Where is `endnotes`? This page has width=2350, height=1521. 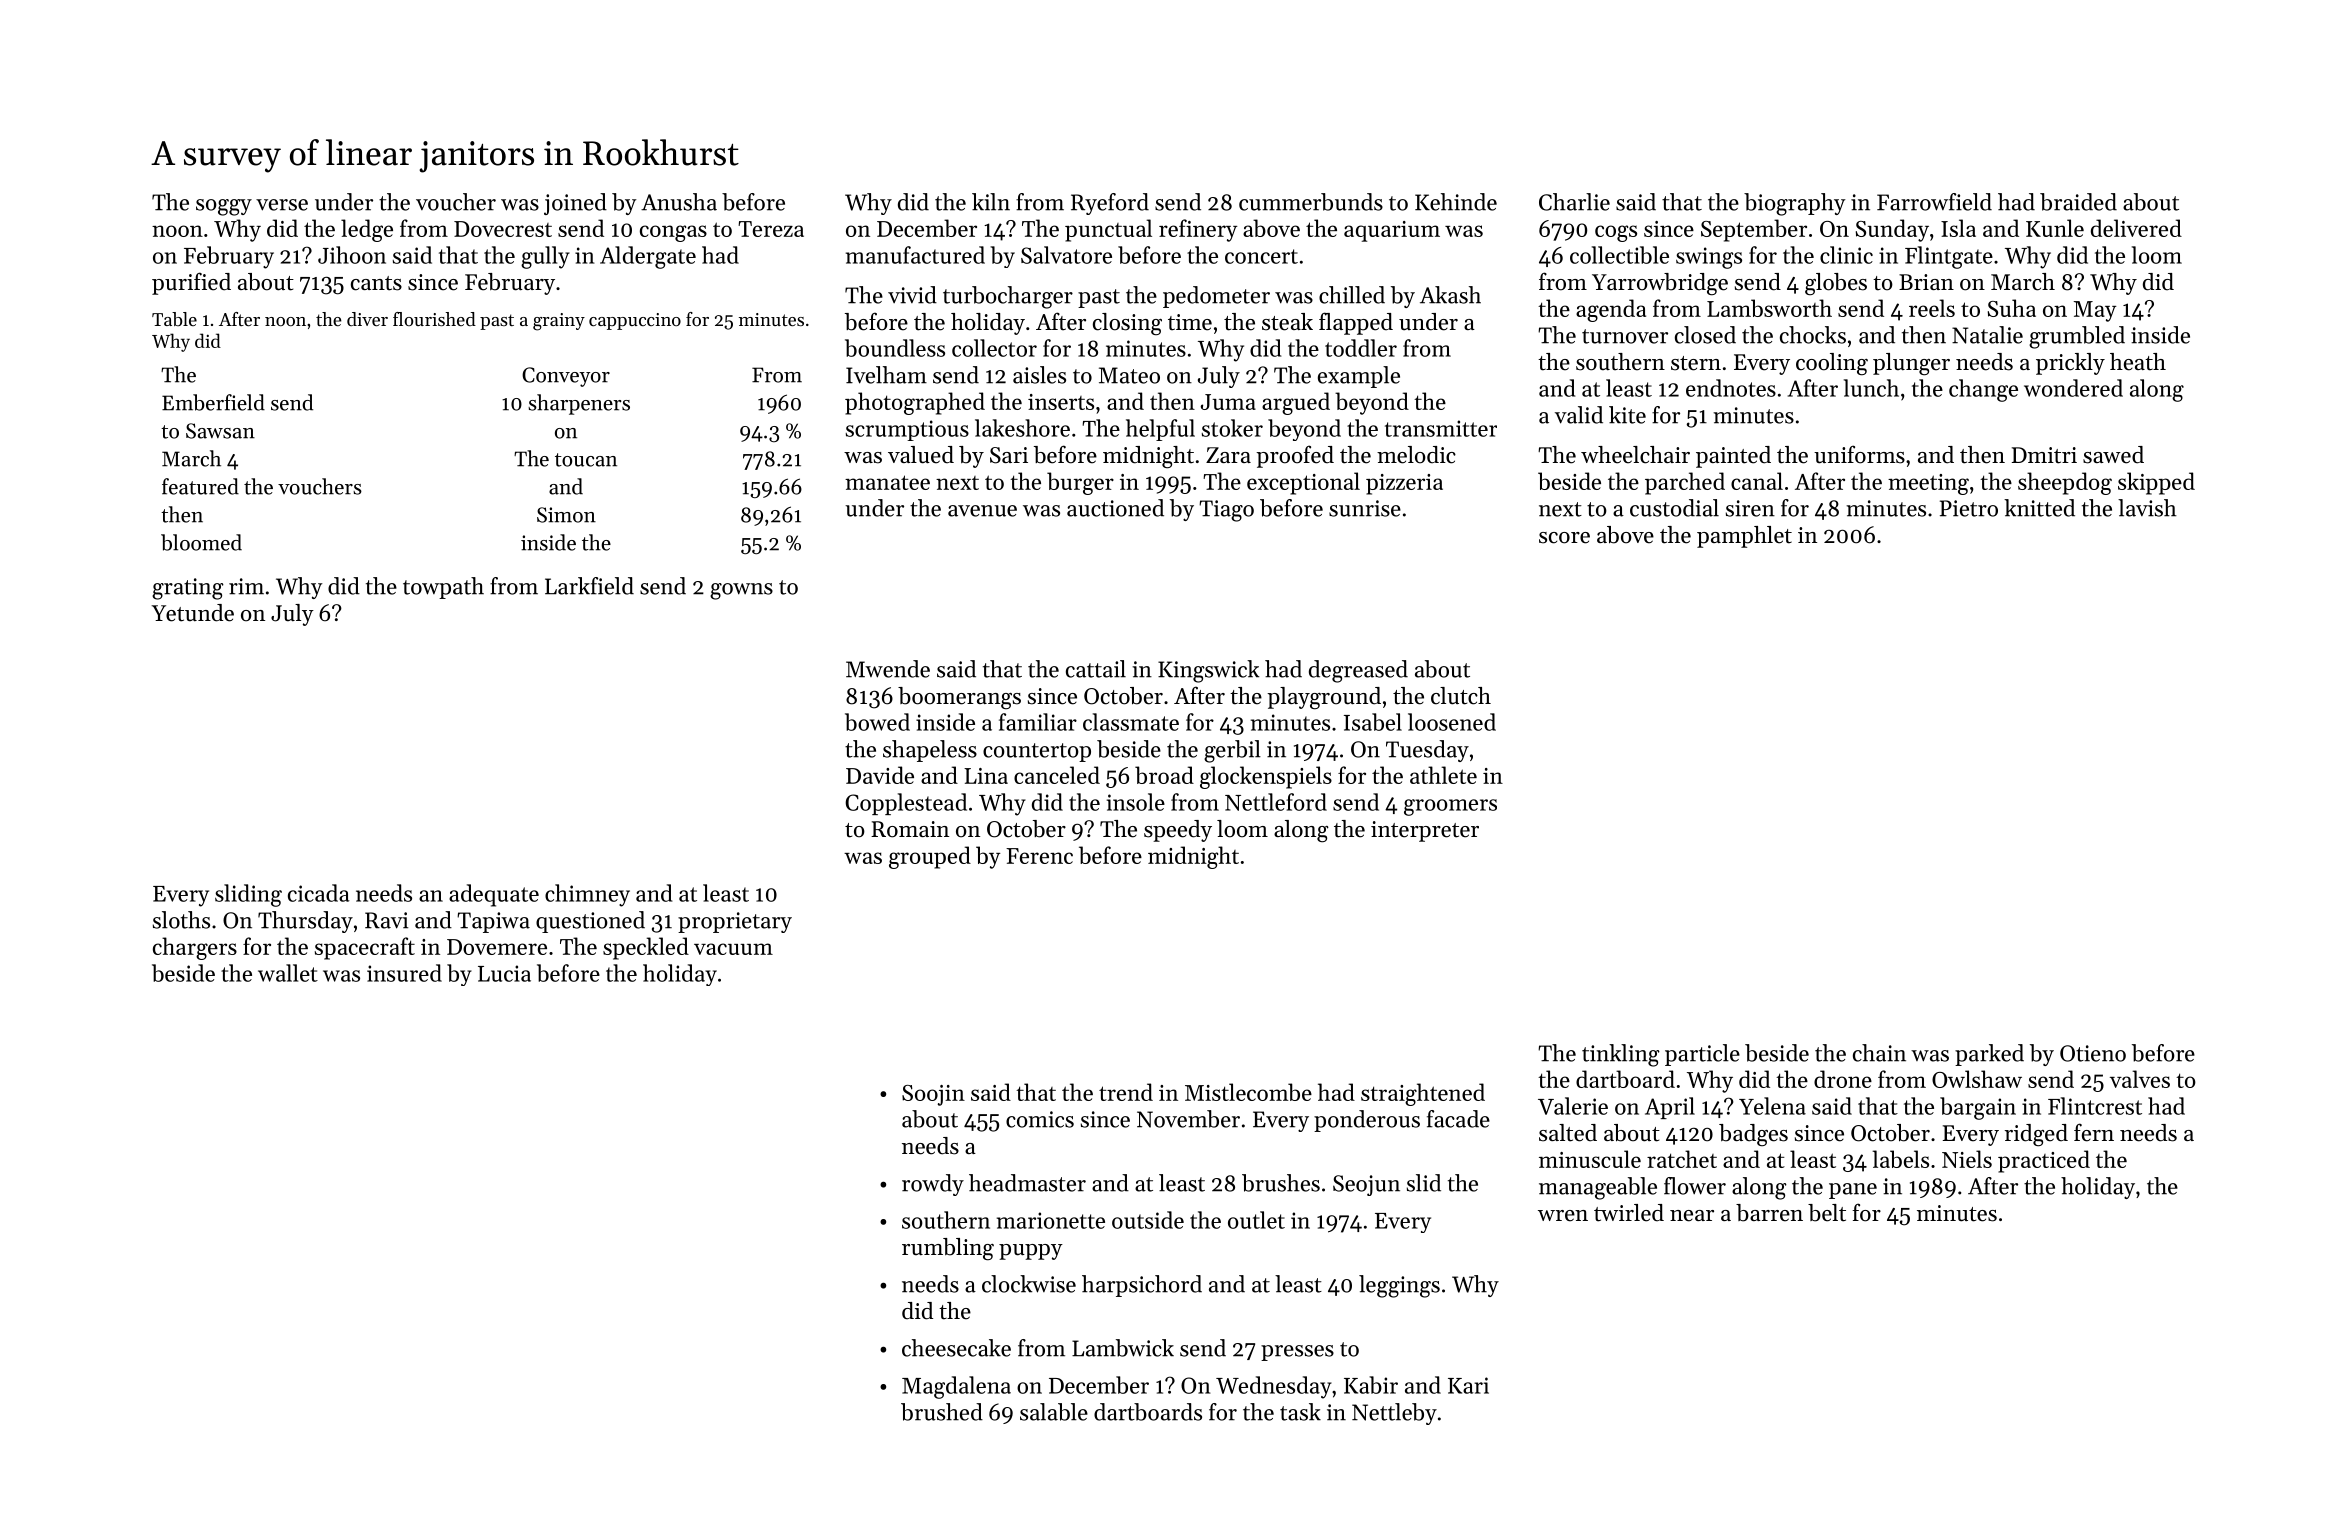 endnotes is located at coordinates (1731, 388).
